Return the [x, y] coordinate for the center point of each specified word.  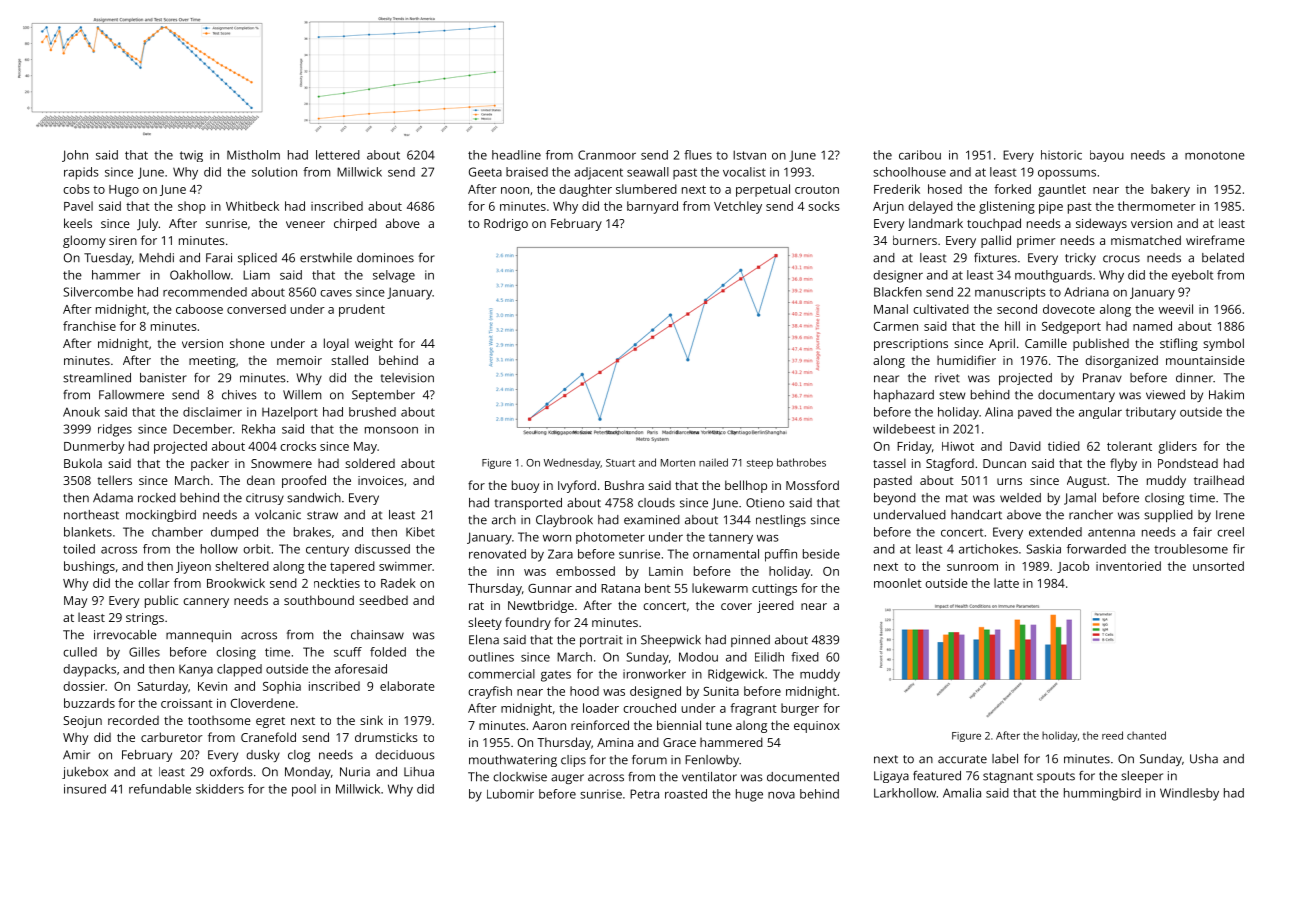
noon [515, 190]
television [407, 378]
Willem [302, 395]
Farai [219, 258]
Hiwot [958, 446]
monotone [1215, 155]
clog [299, 756]
